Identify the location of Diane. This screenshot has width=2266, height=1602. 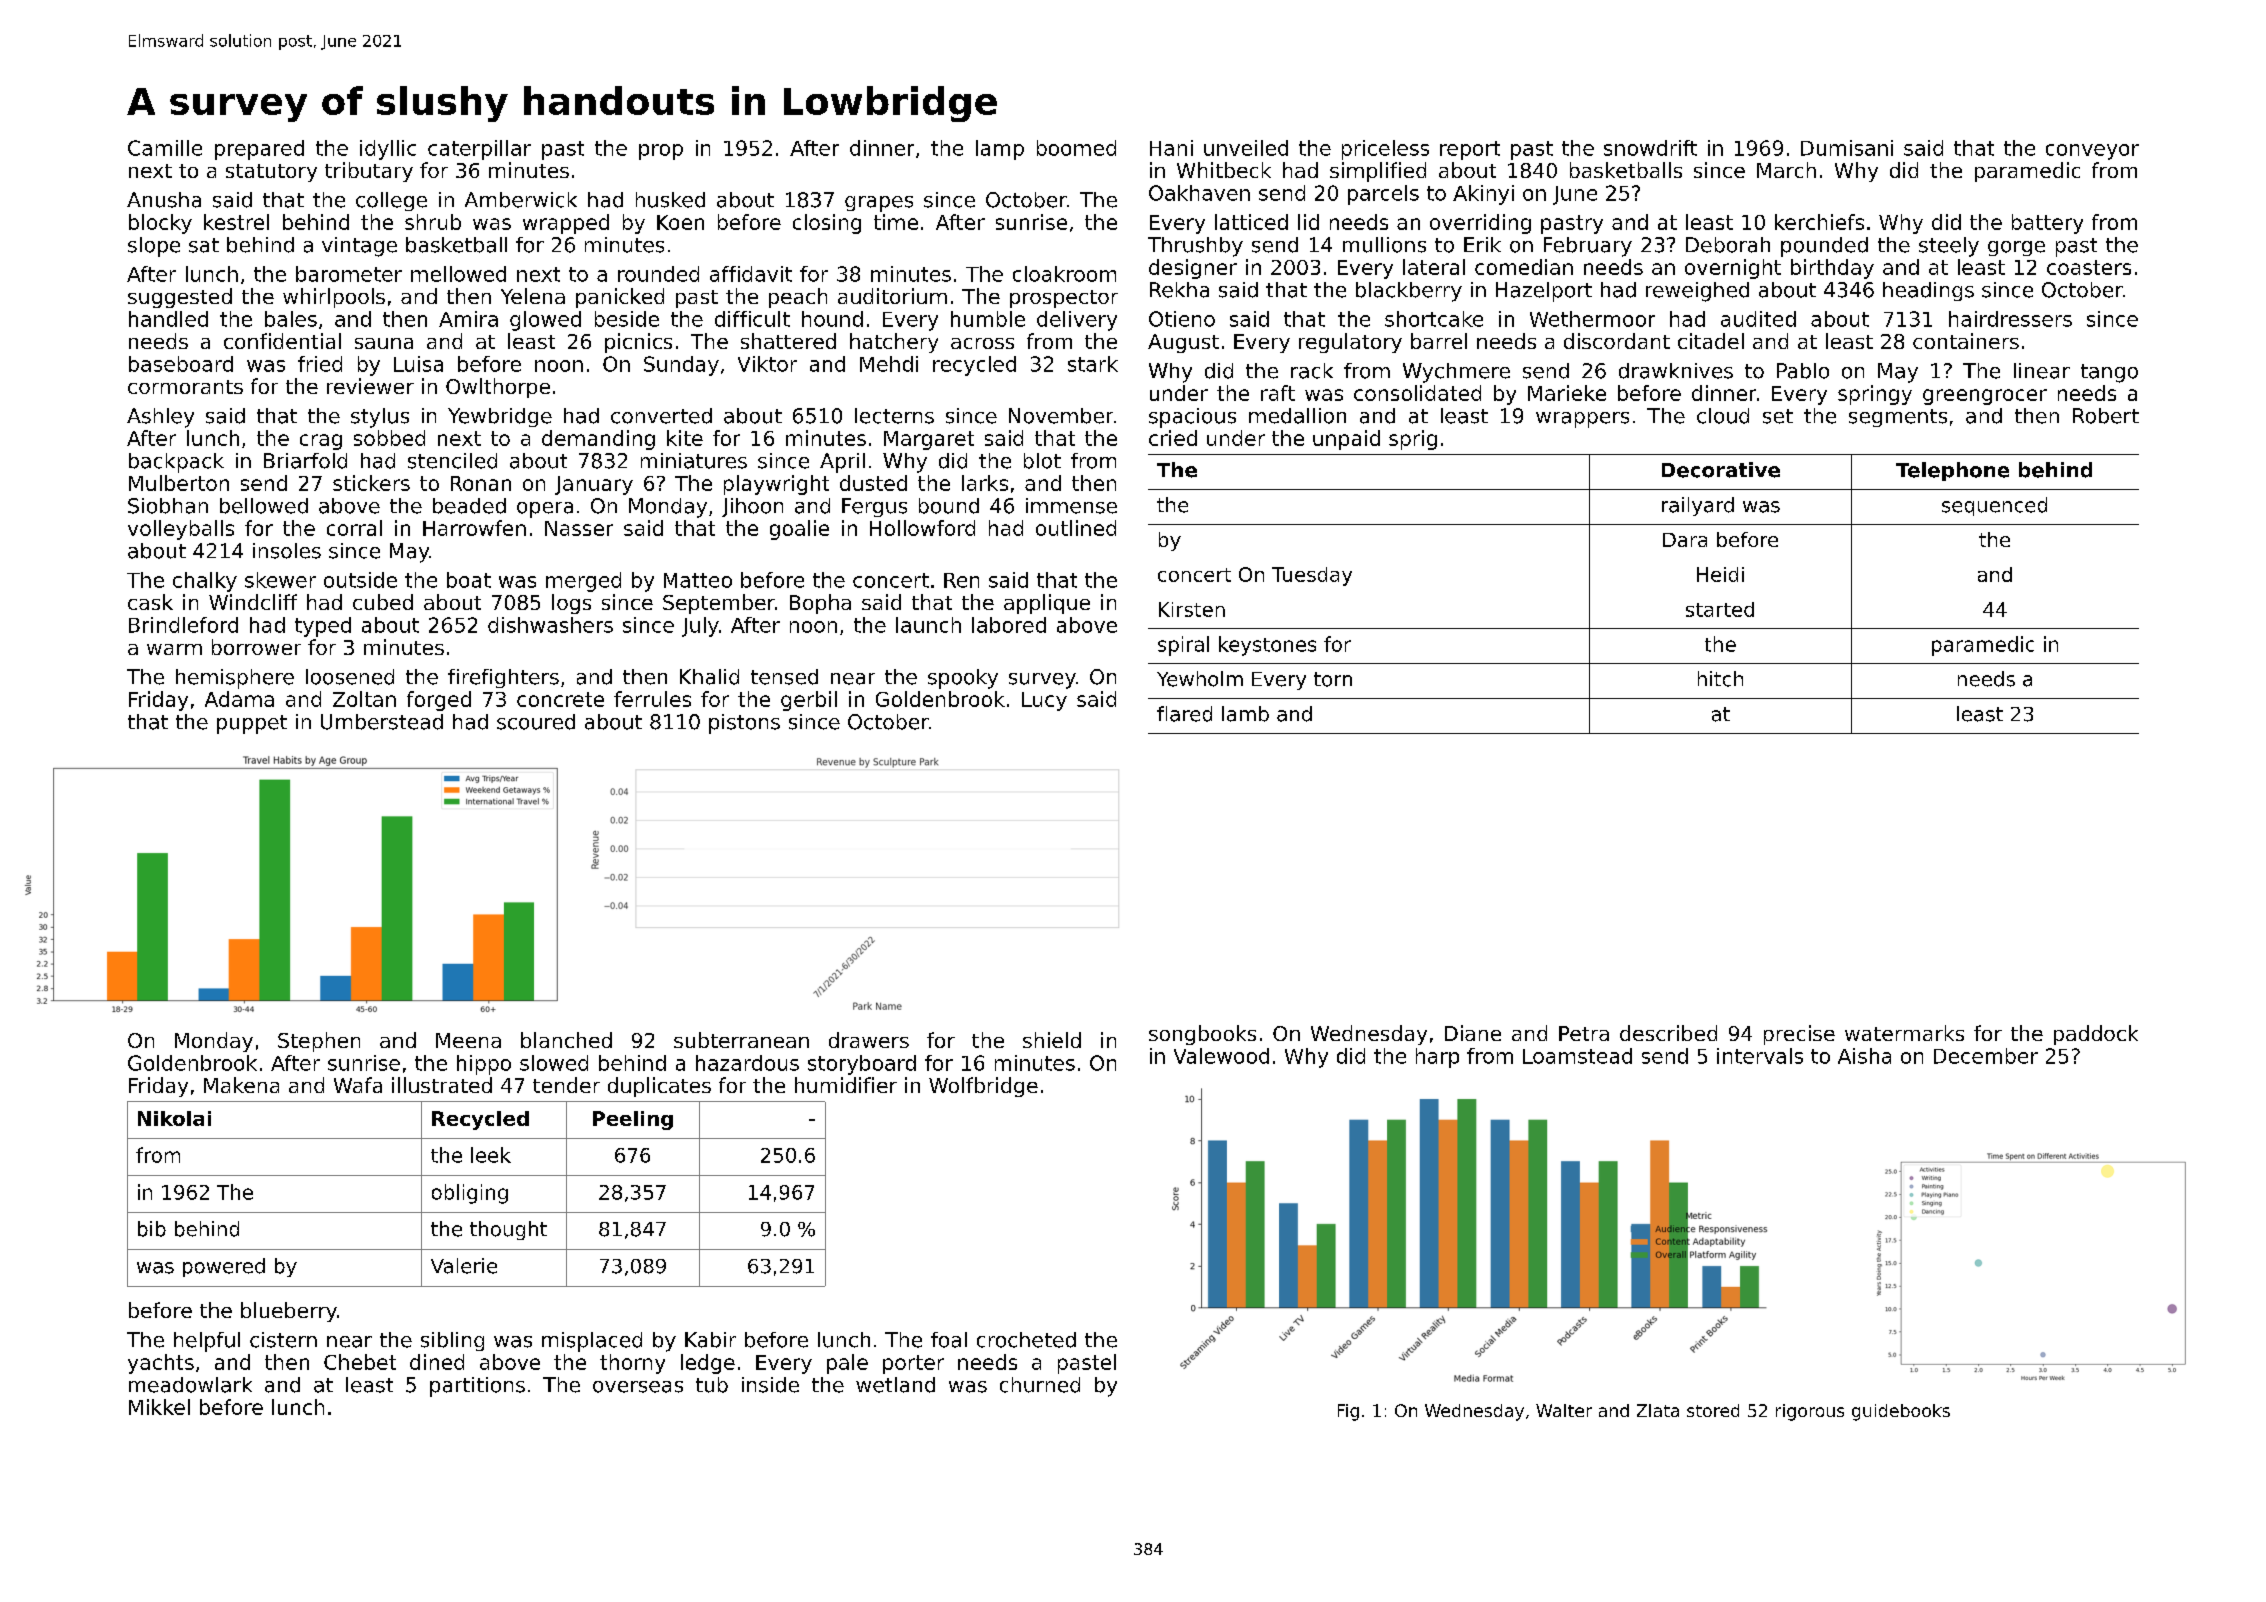
(1473, 1033).
